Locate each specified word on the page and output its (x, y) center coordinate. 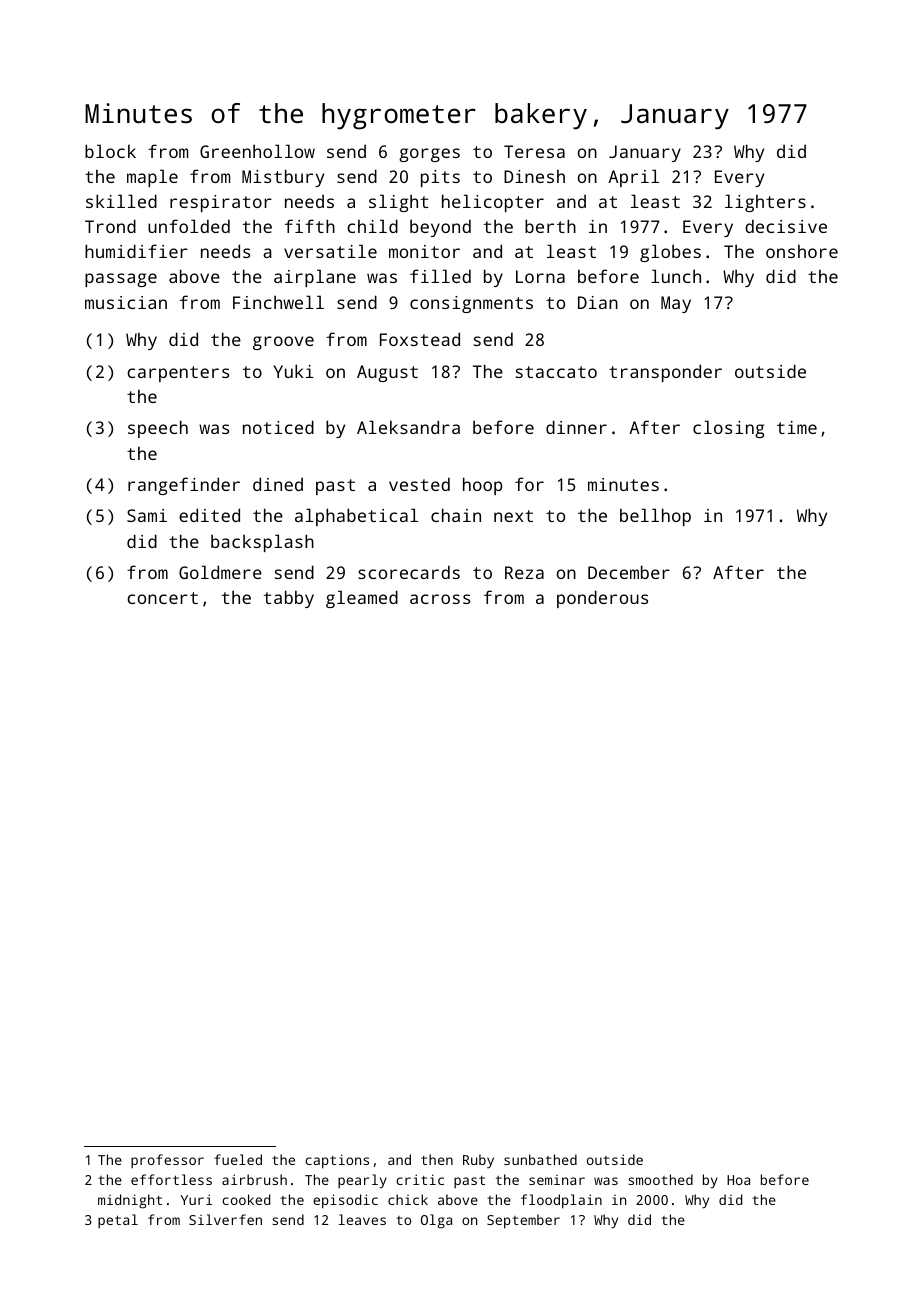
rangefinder (184, 486)
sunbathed (540, 1159)
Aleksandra (408, 427)
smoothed (660, 1179)
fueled (238, 1159)
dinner (576, 427)
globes (670, 253)
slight (398, 203)
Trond (110, 226)
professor (167, 1161)
